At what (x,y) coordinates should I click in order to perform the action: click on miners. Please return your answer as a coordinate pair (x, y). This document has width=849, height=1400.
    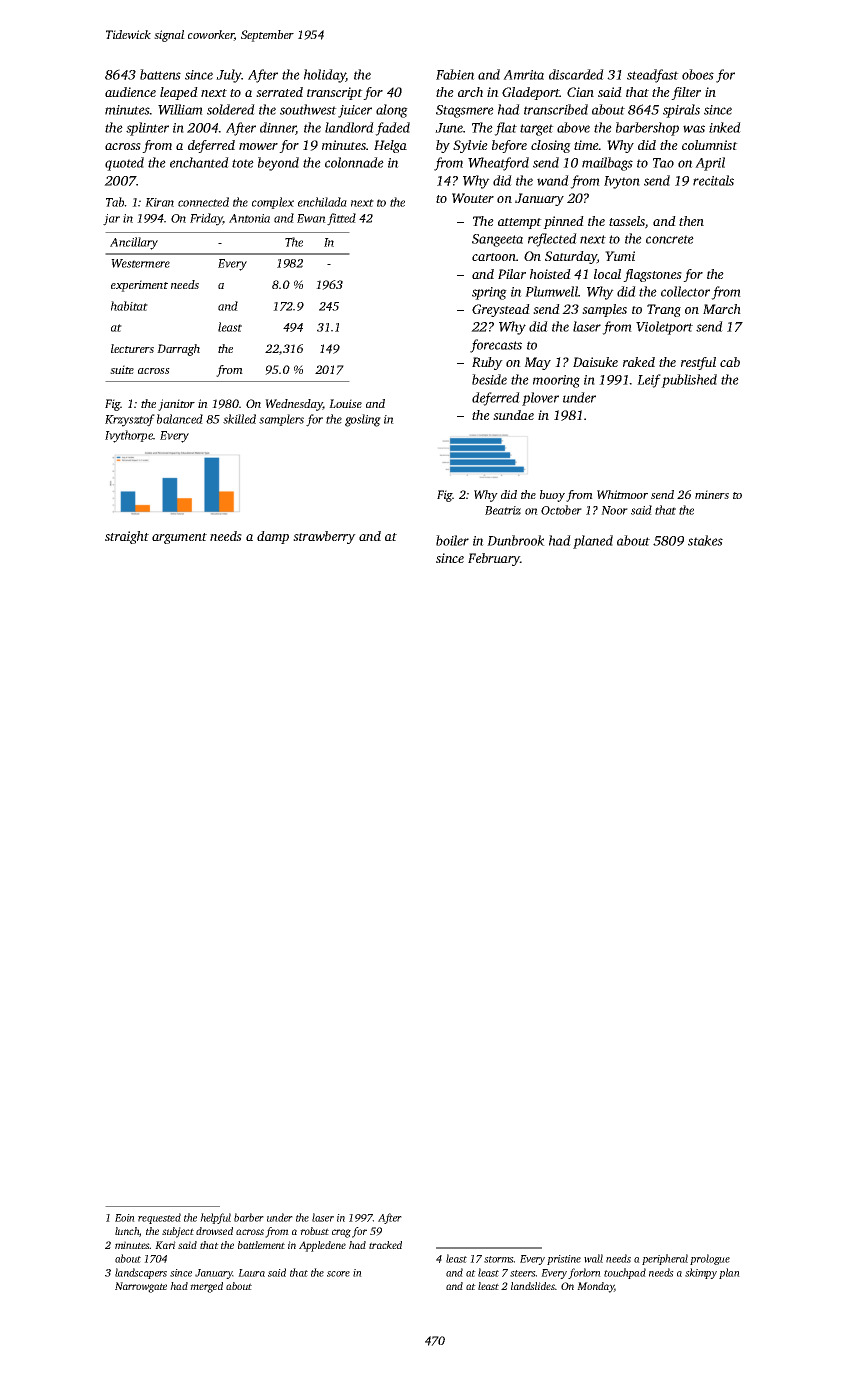
    Looking at the image, I should click on (712, 494).
